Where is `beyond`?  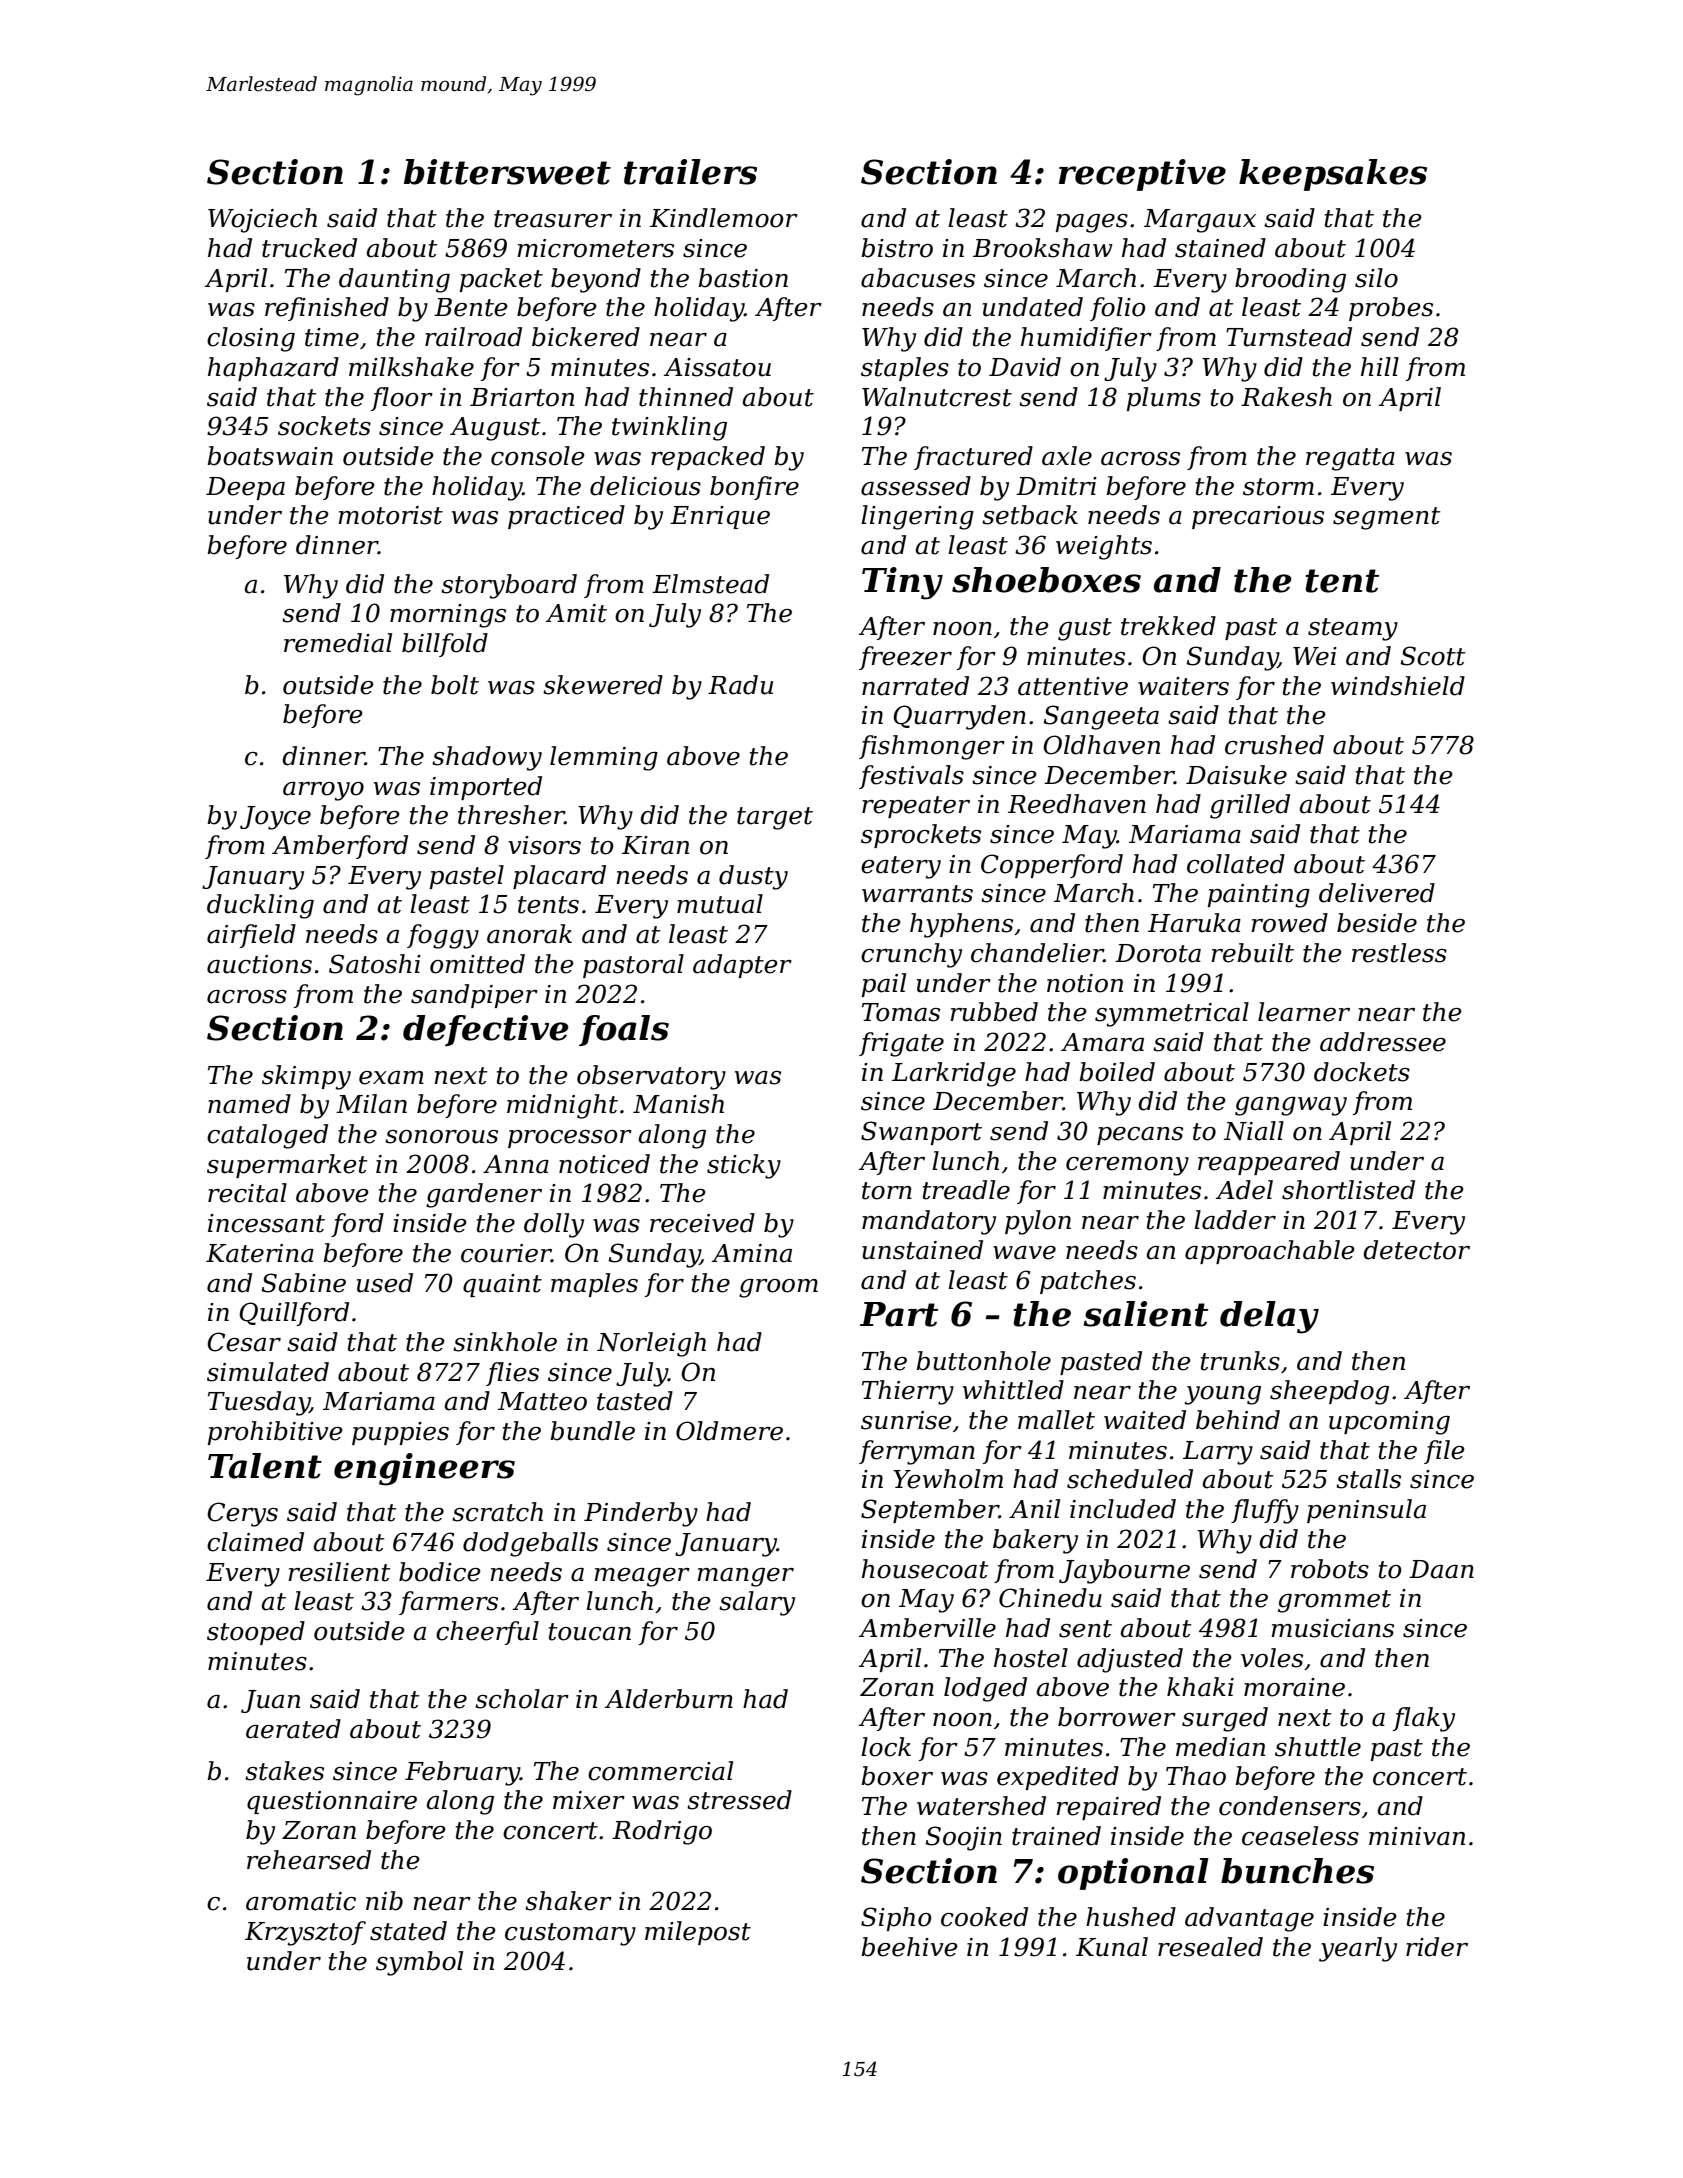 beyond is located at coordinates (596, 280).
